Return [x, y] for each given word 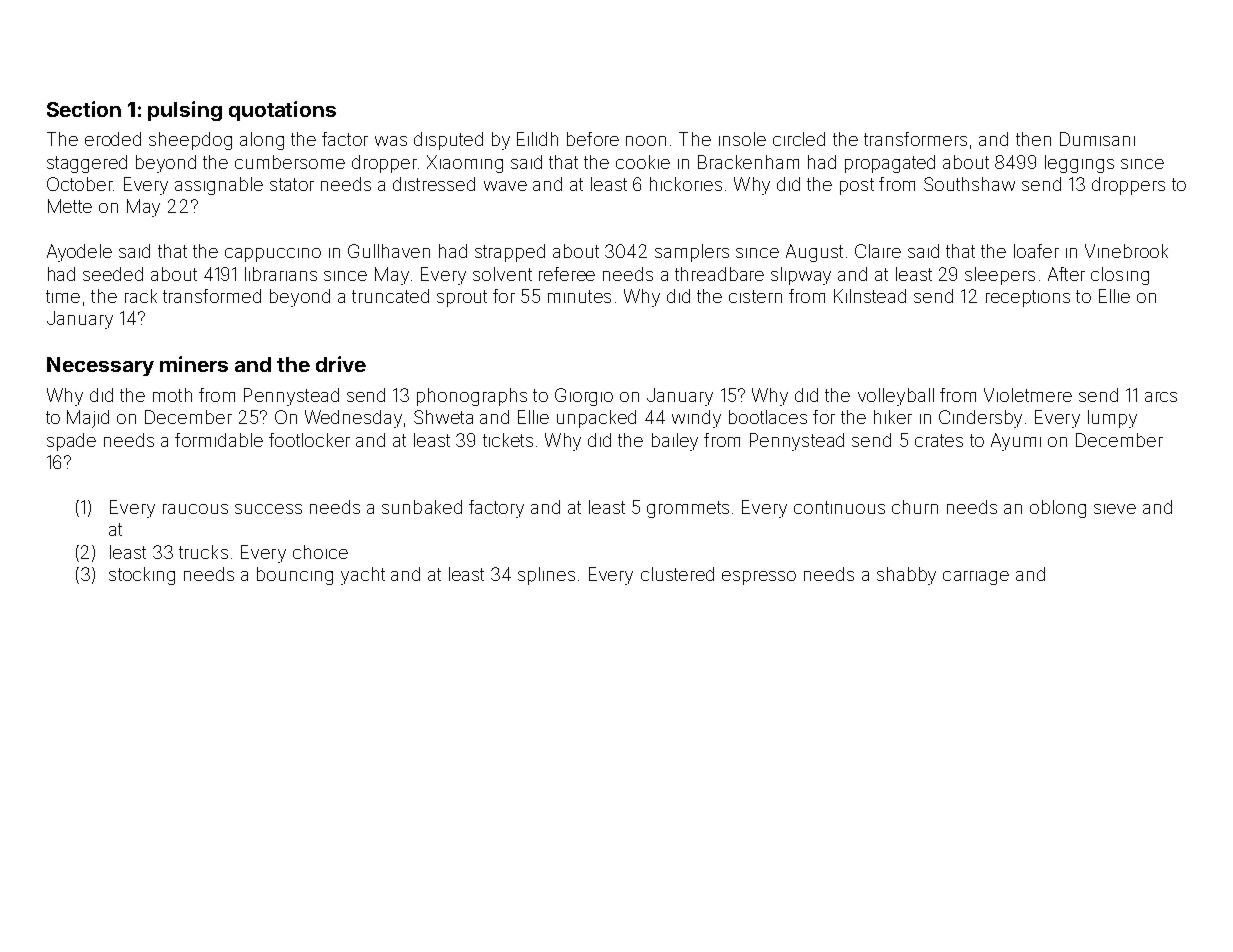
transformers [915, 139]
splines [546, 576]
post [857, 186]
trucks [203, 552]
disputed [448, 141]
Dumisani [1097, 139]
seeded [113, 274]
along [262, 141]
